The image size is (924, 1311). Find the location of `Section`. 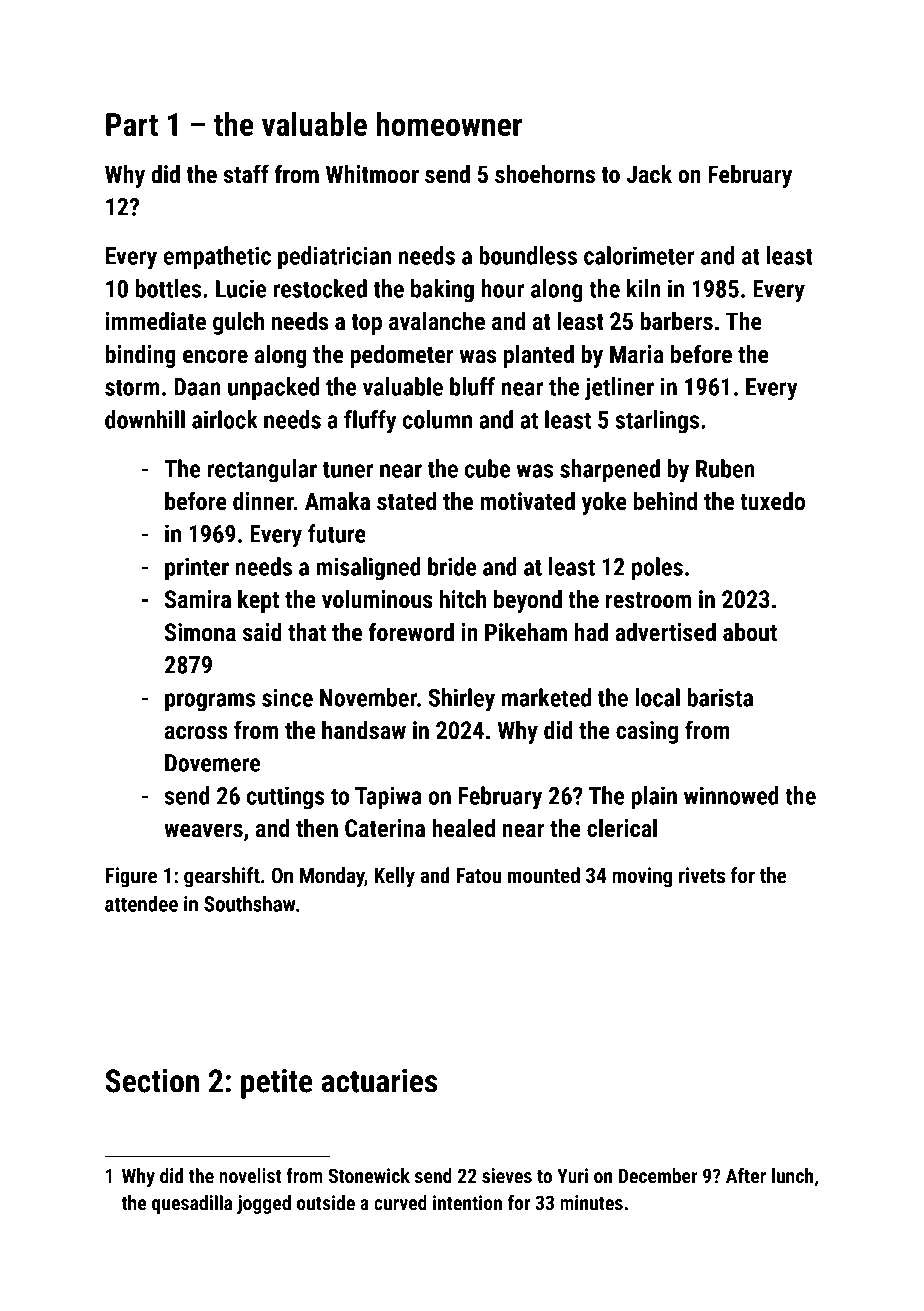

Section is located at coordinates (152, 1081).
